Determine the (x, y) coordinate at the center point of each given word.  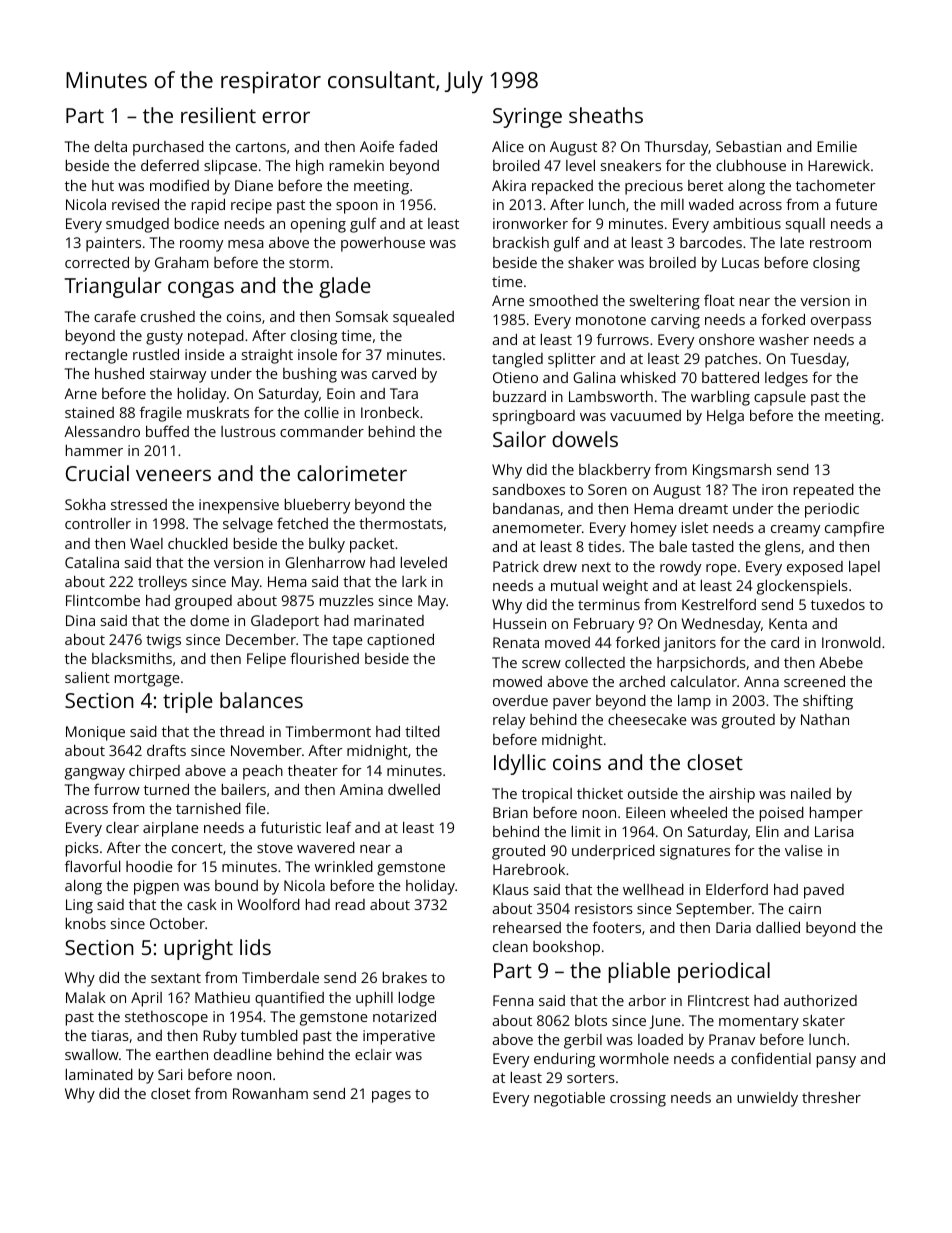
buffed (167, 431)
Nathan (825, 719)
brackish (521, 242)
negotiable (569, 1099)
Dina (80, 620)
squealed (423, 318)
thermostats (401, 523)
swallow (92, 1054)
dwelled (414, 789)
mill (672, 204)
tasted (713, 546)
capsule (780, 398)
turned (166, 789)
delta (110, 146)
